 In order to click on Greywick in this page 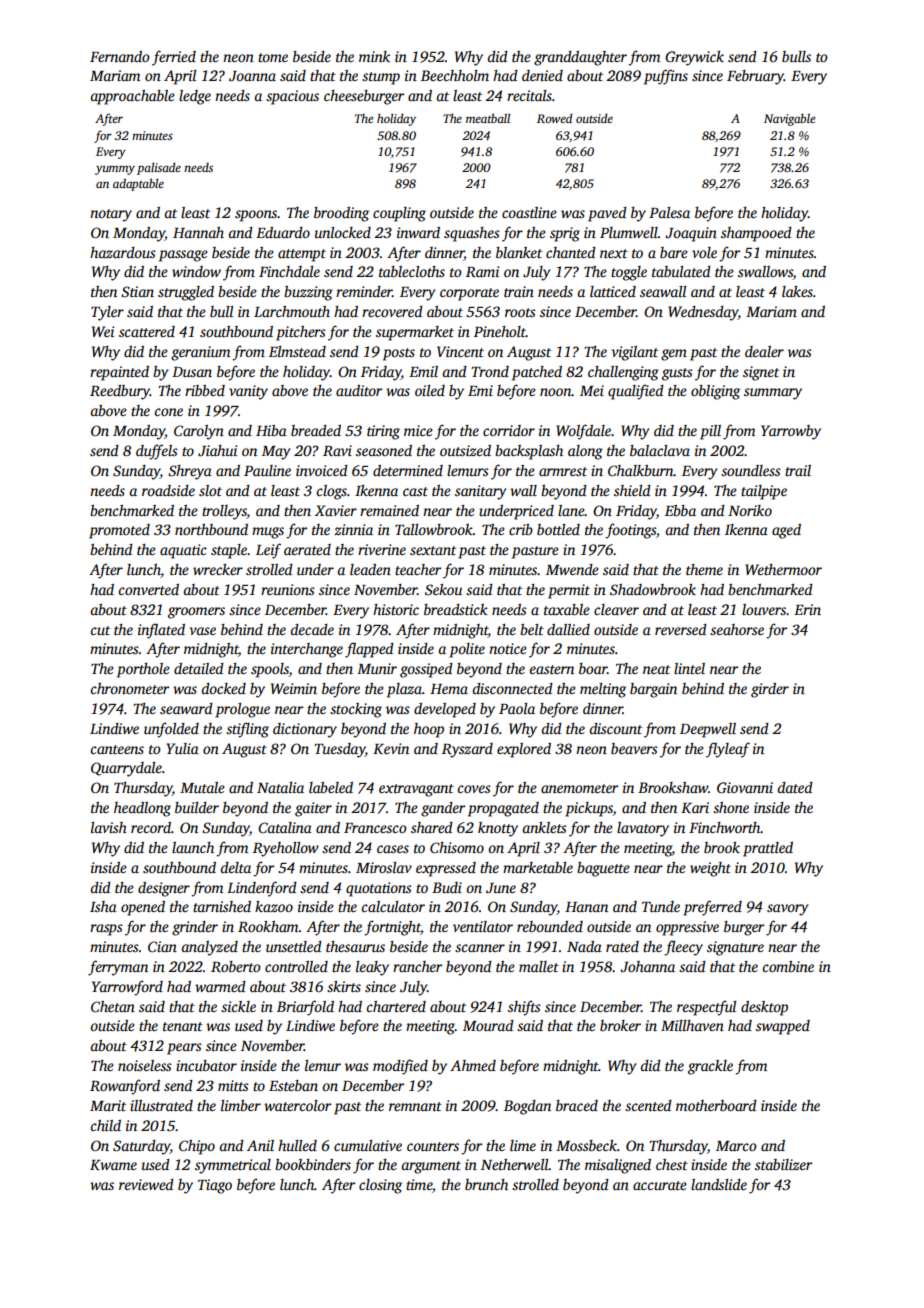, I will do `click(694, 58)`.
